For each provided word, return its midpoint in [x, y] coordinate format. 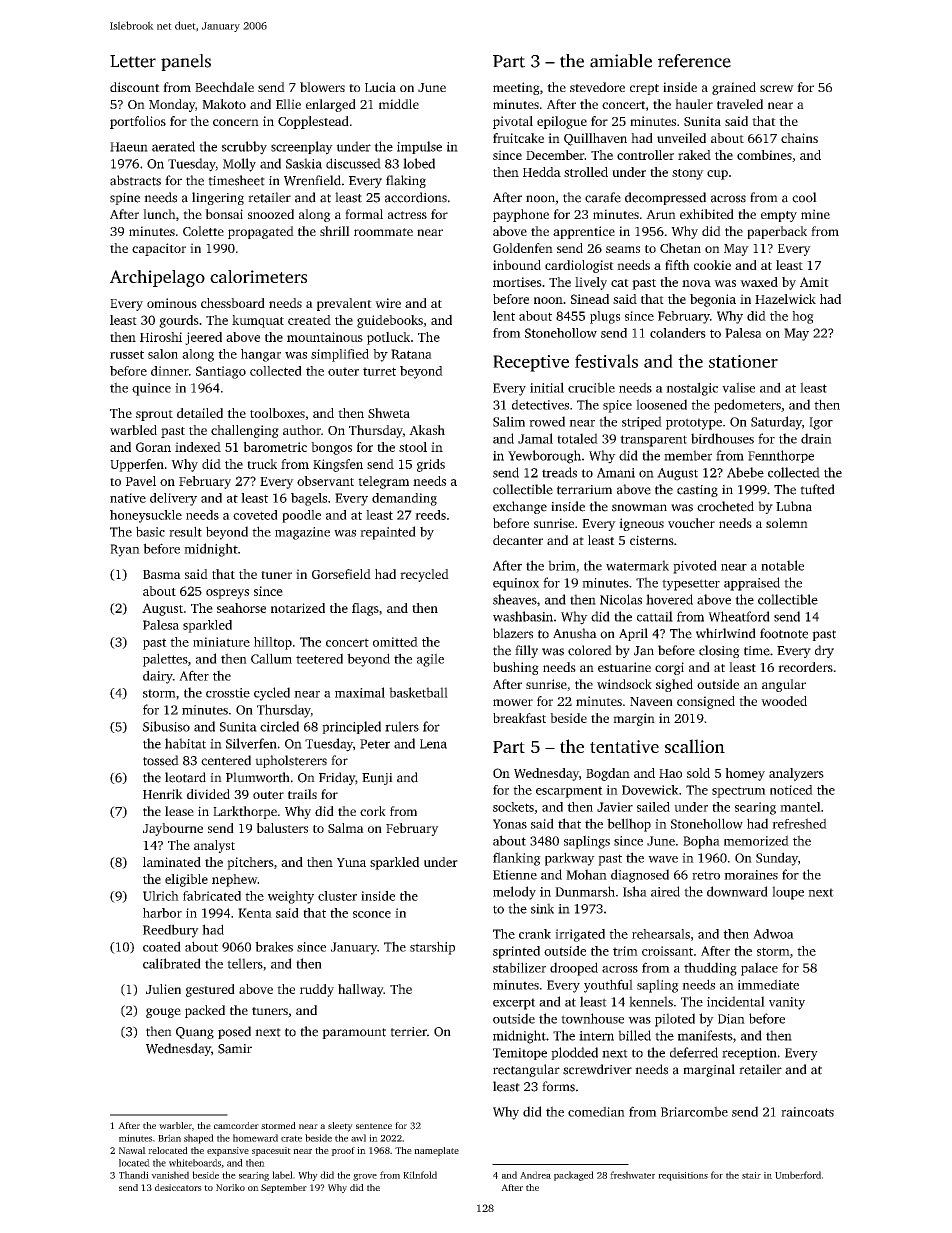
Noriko [230, 1187]
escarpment [569, 792]
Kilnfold [420, 1175]
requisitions [683, 1176]
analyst [214, 846]
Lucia [380, 87]
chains [799, 138]
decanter [518, 540]
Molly [239, 165]
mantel [800, 807]
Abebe [745, 472]
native [128, 498]
